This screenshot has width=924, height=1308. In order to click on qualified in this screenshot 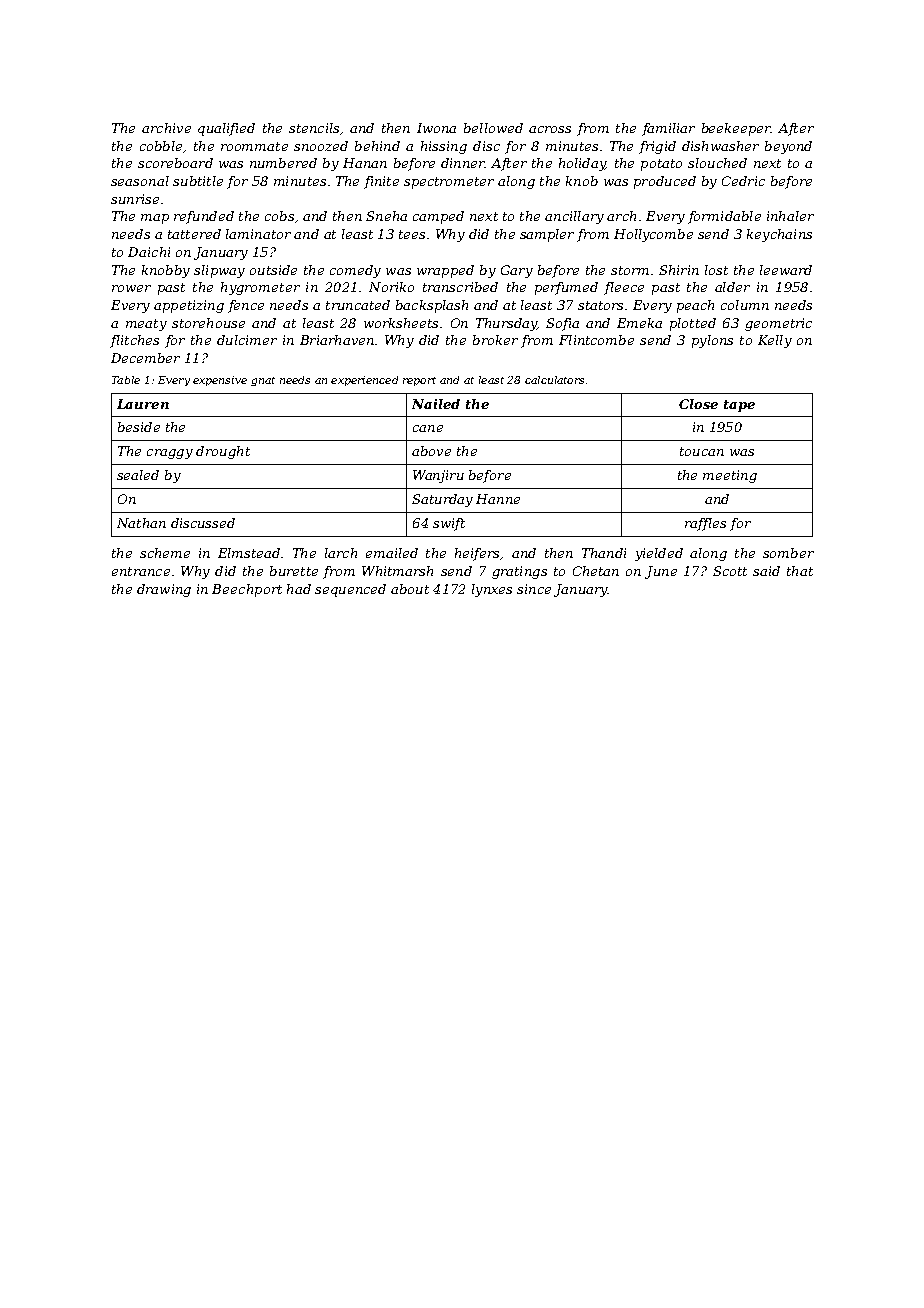, I will do `click(226, 129)`.
